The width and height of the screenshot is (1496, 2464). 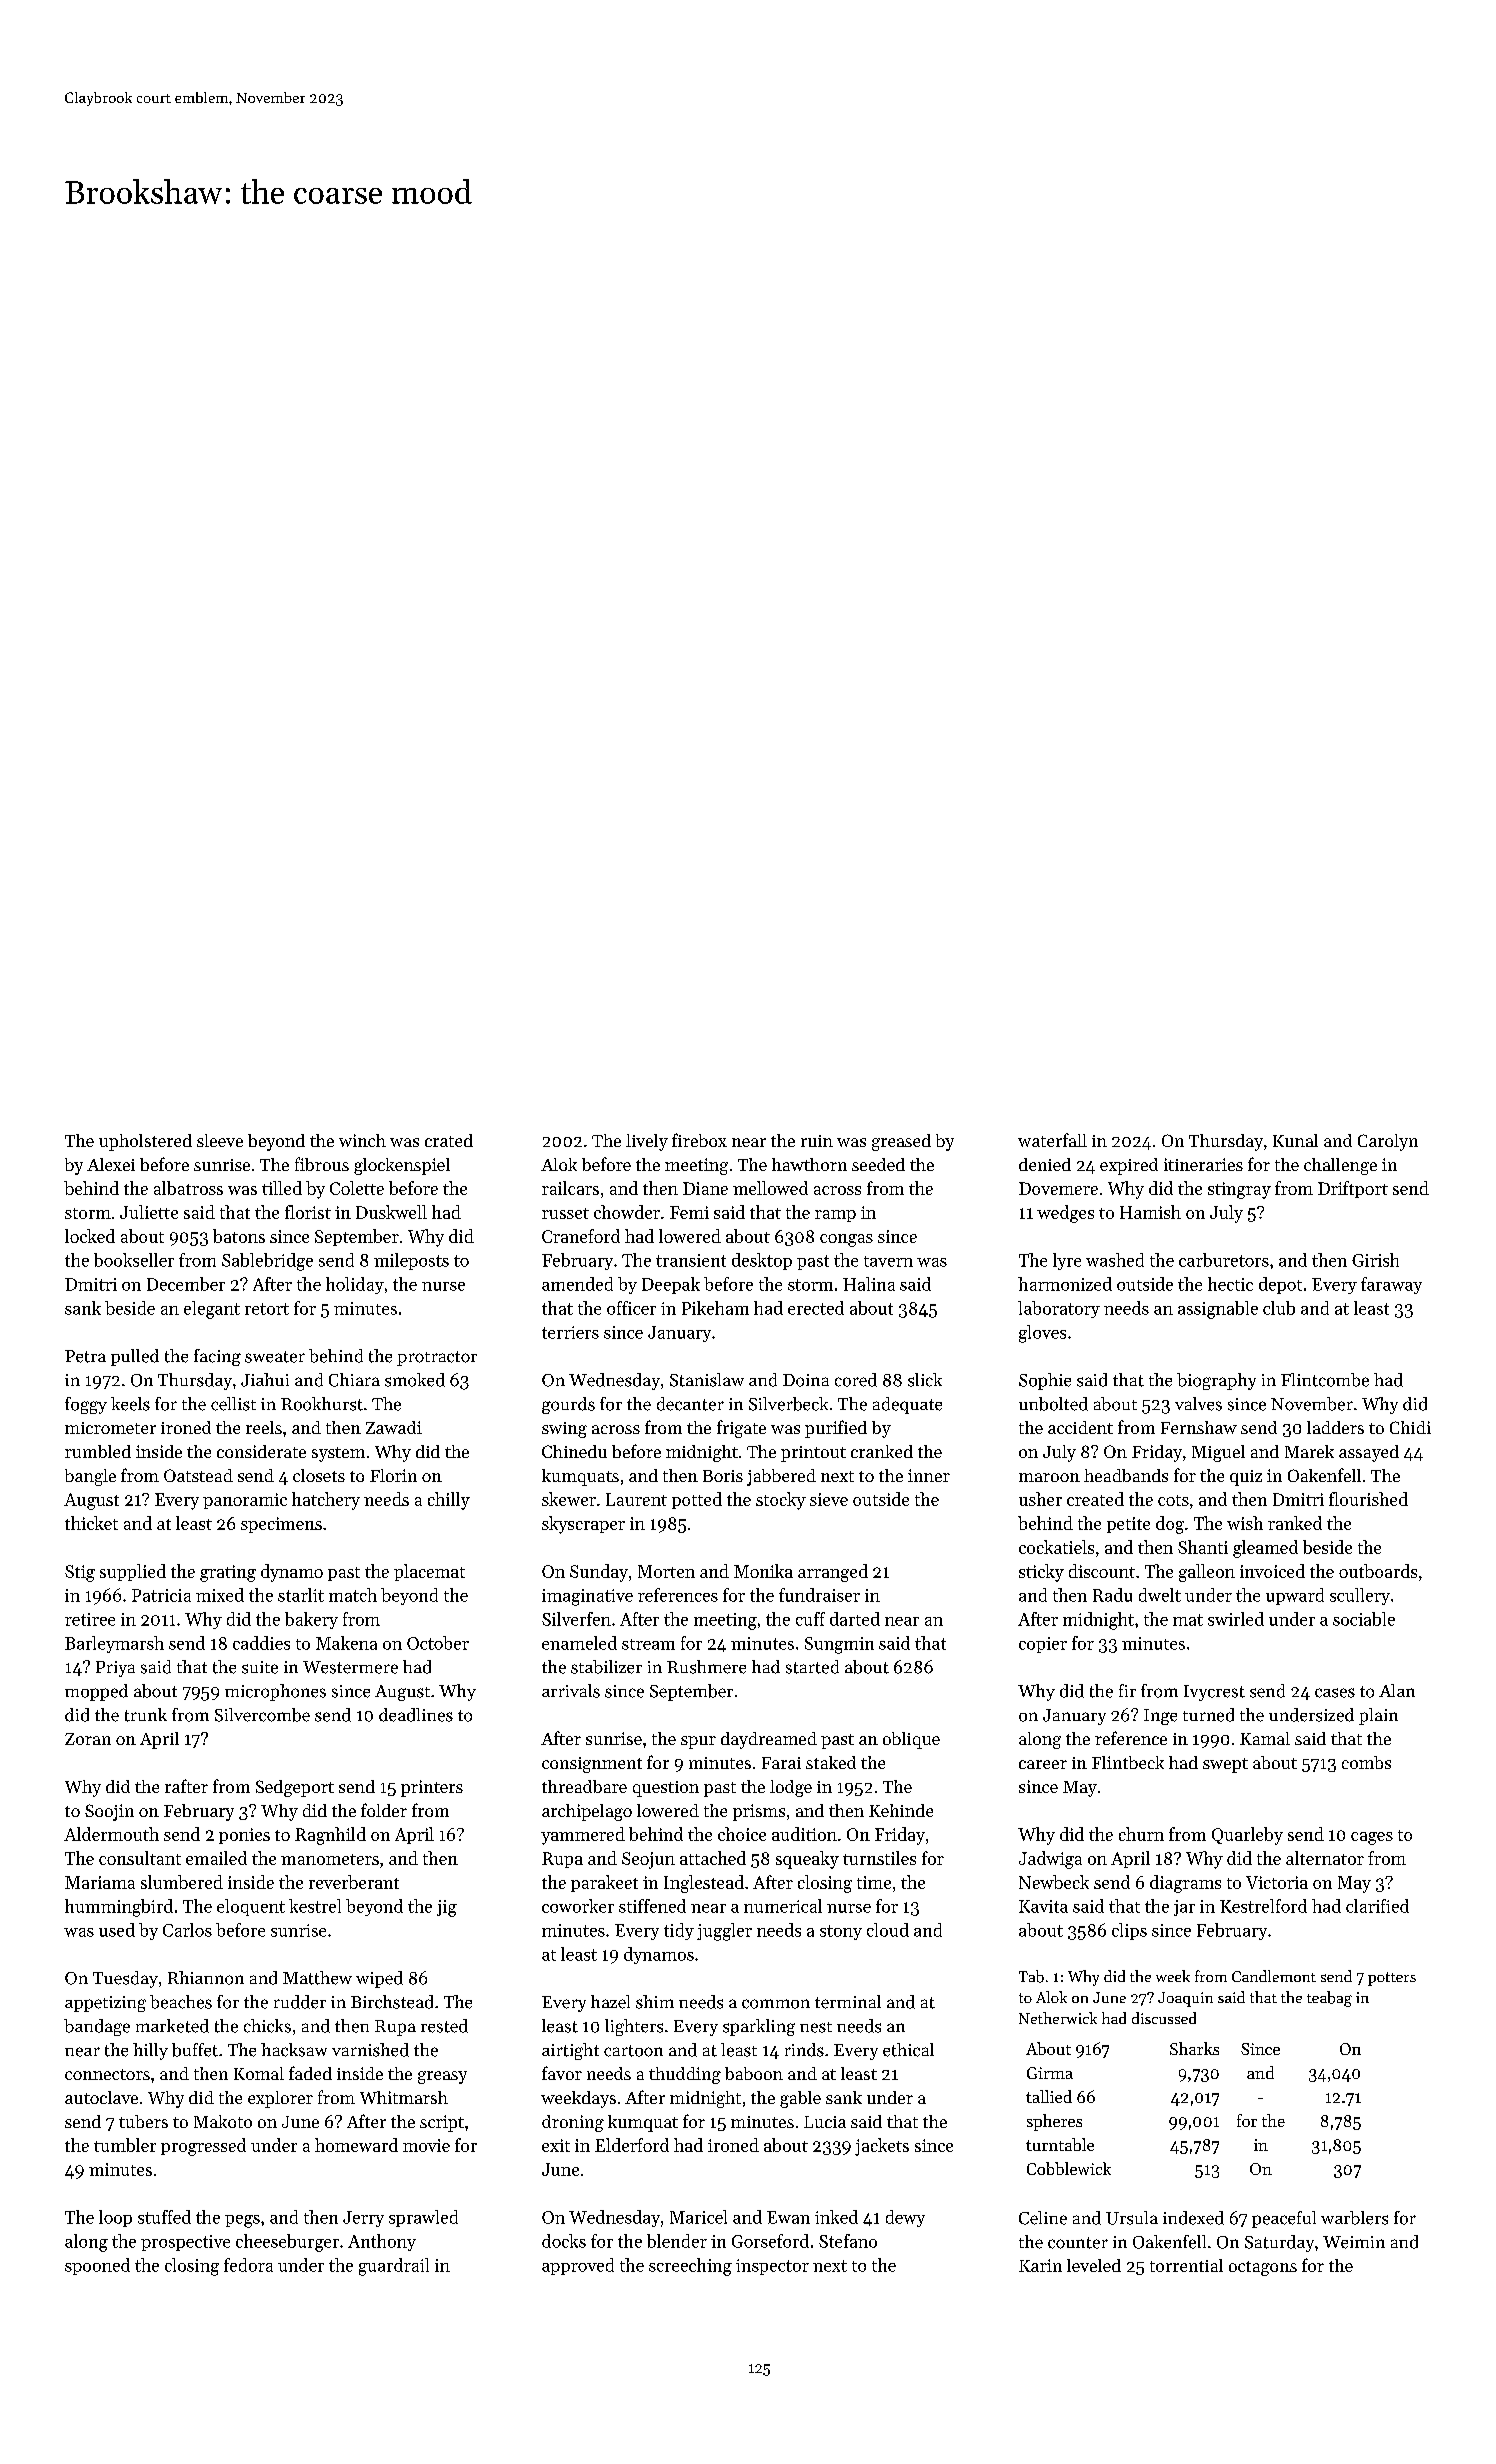 I want to click on trunk, so click(x=146, y=1715).
